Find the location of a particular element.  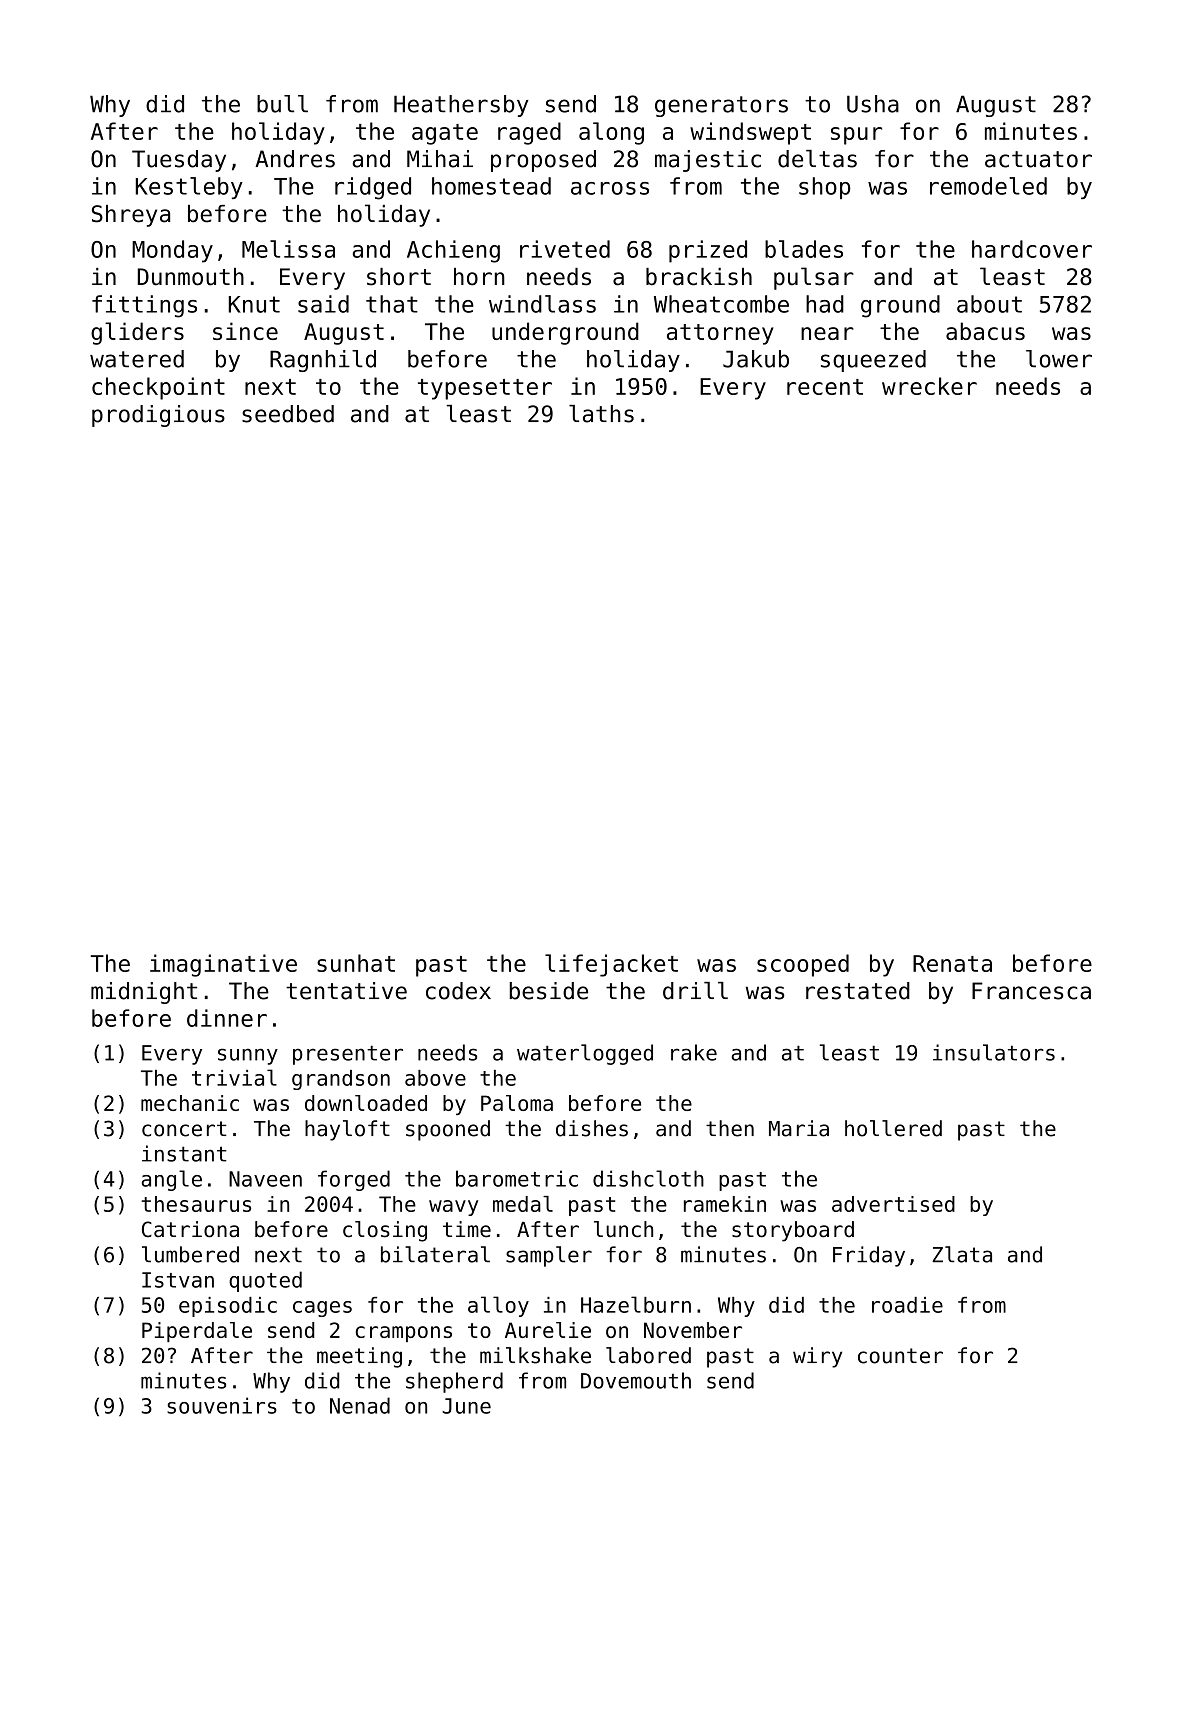

Usha is located at coordinates (873, 104).
